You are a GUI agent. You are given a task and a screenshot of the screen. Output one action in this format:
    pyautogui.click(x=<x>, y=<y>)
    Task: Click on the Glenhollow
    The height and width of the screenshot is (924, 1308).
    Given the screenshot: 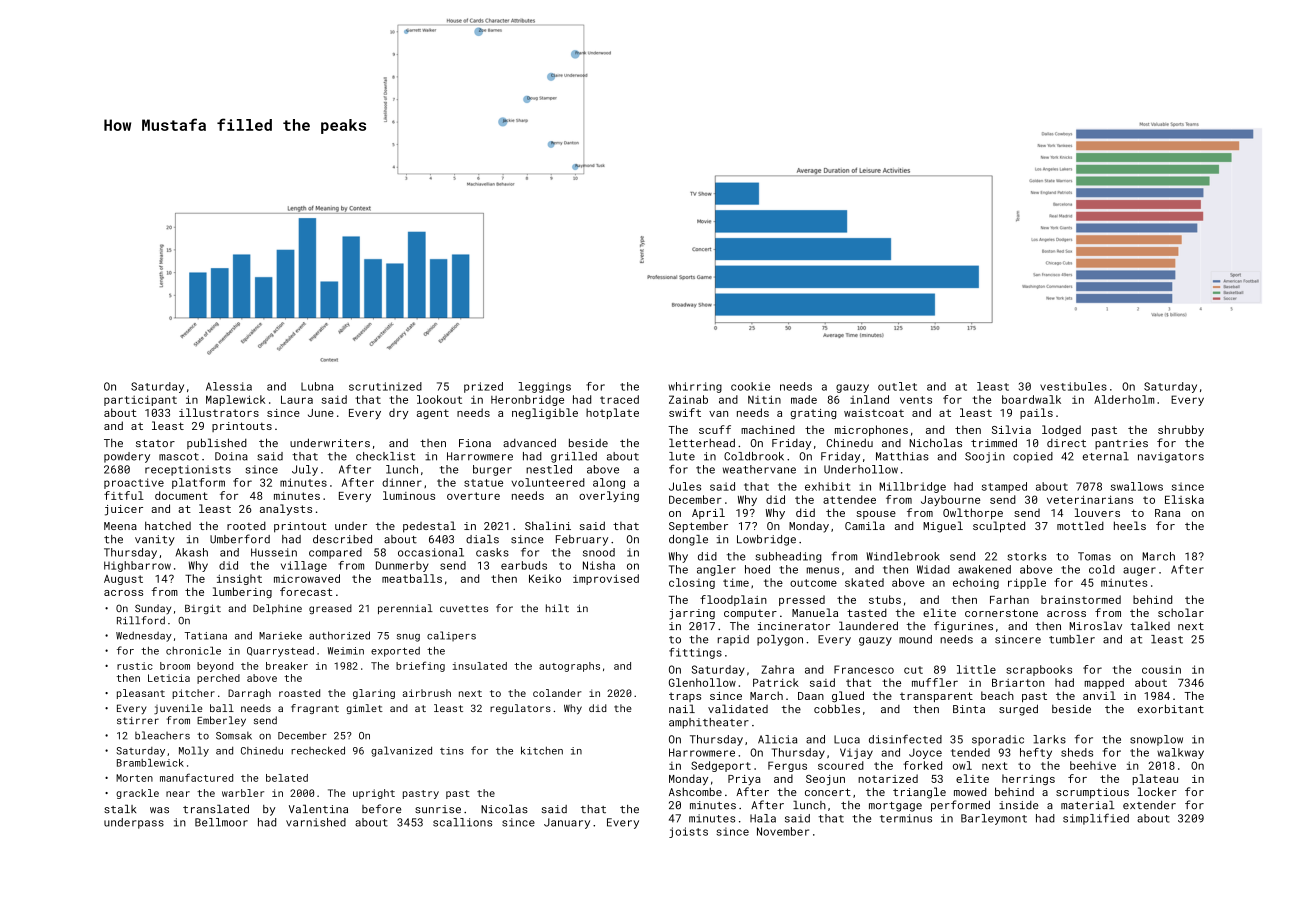 What is the action you would take?
    pyautogui.click(x=702, y=682)
